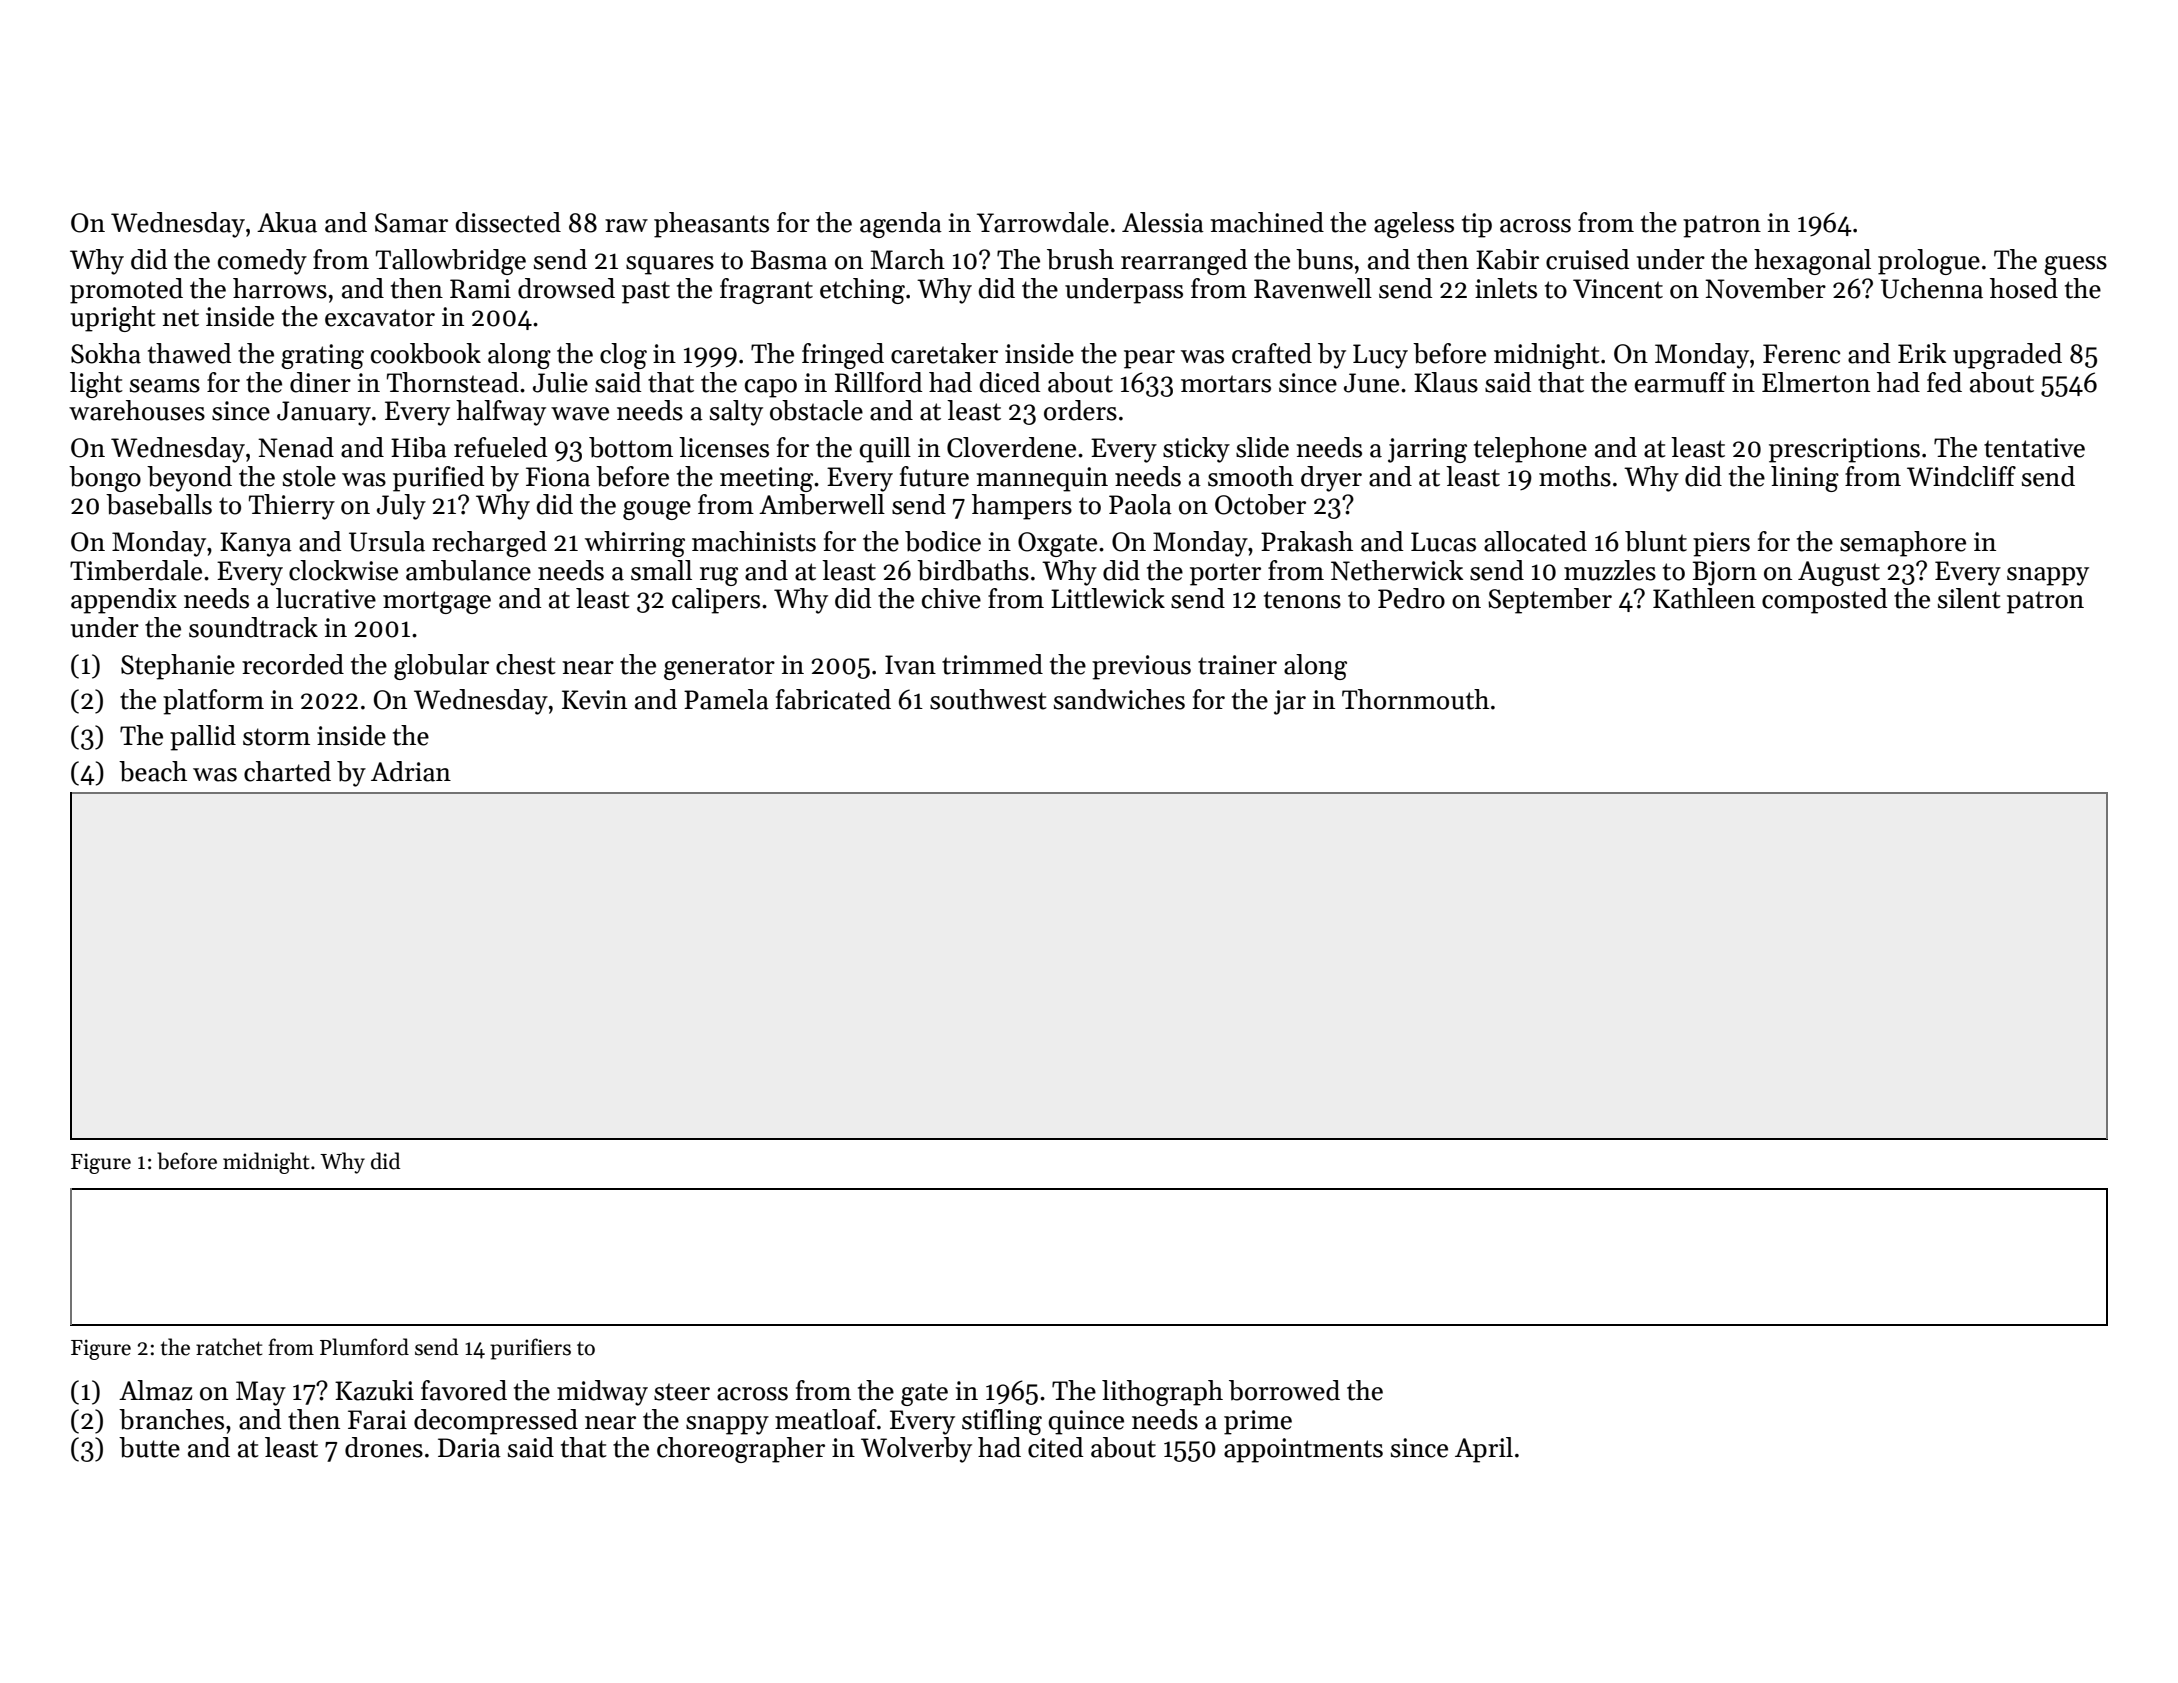 The height and width of the screenshot is (1683, 2178). I want to click on composted, so click(1824, 601).
